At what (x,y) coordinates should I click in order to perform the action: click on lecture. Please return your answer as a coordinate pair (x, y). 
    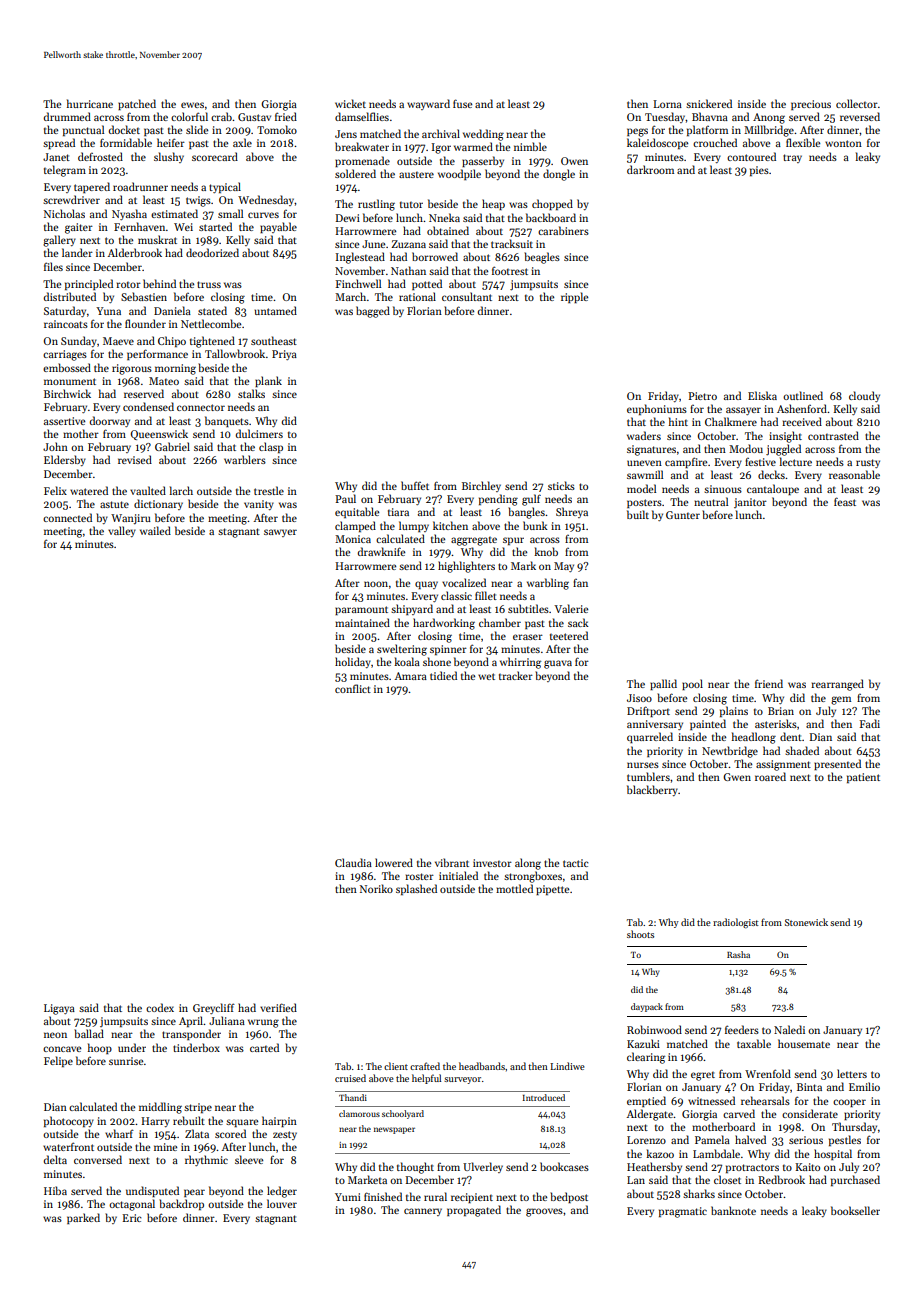
    Looking at the image, I should click on (796, 461).
